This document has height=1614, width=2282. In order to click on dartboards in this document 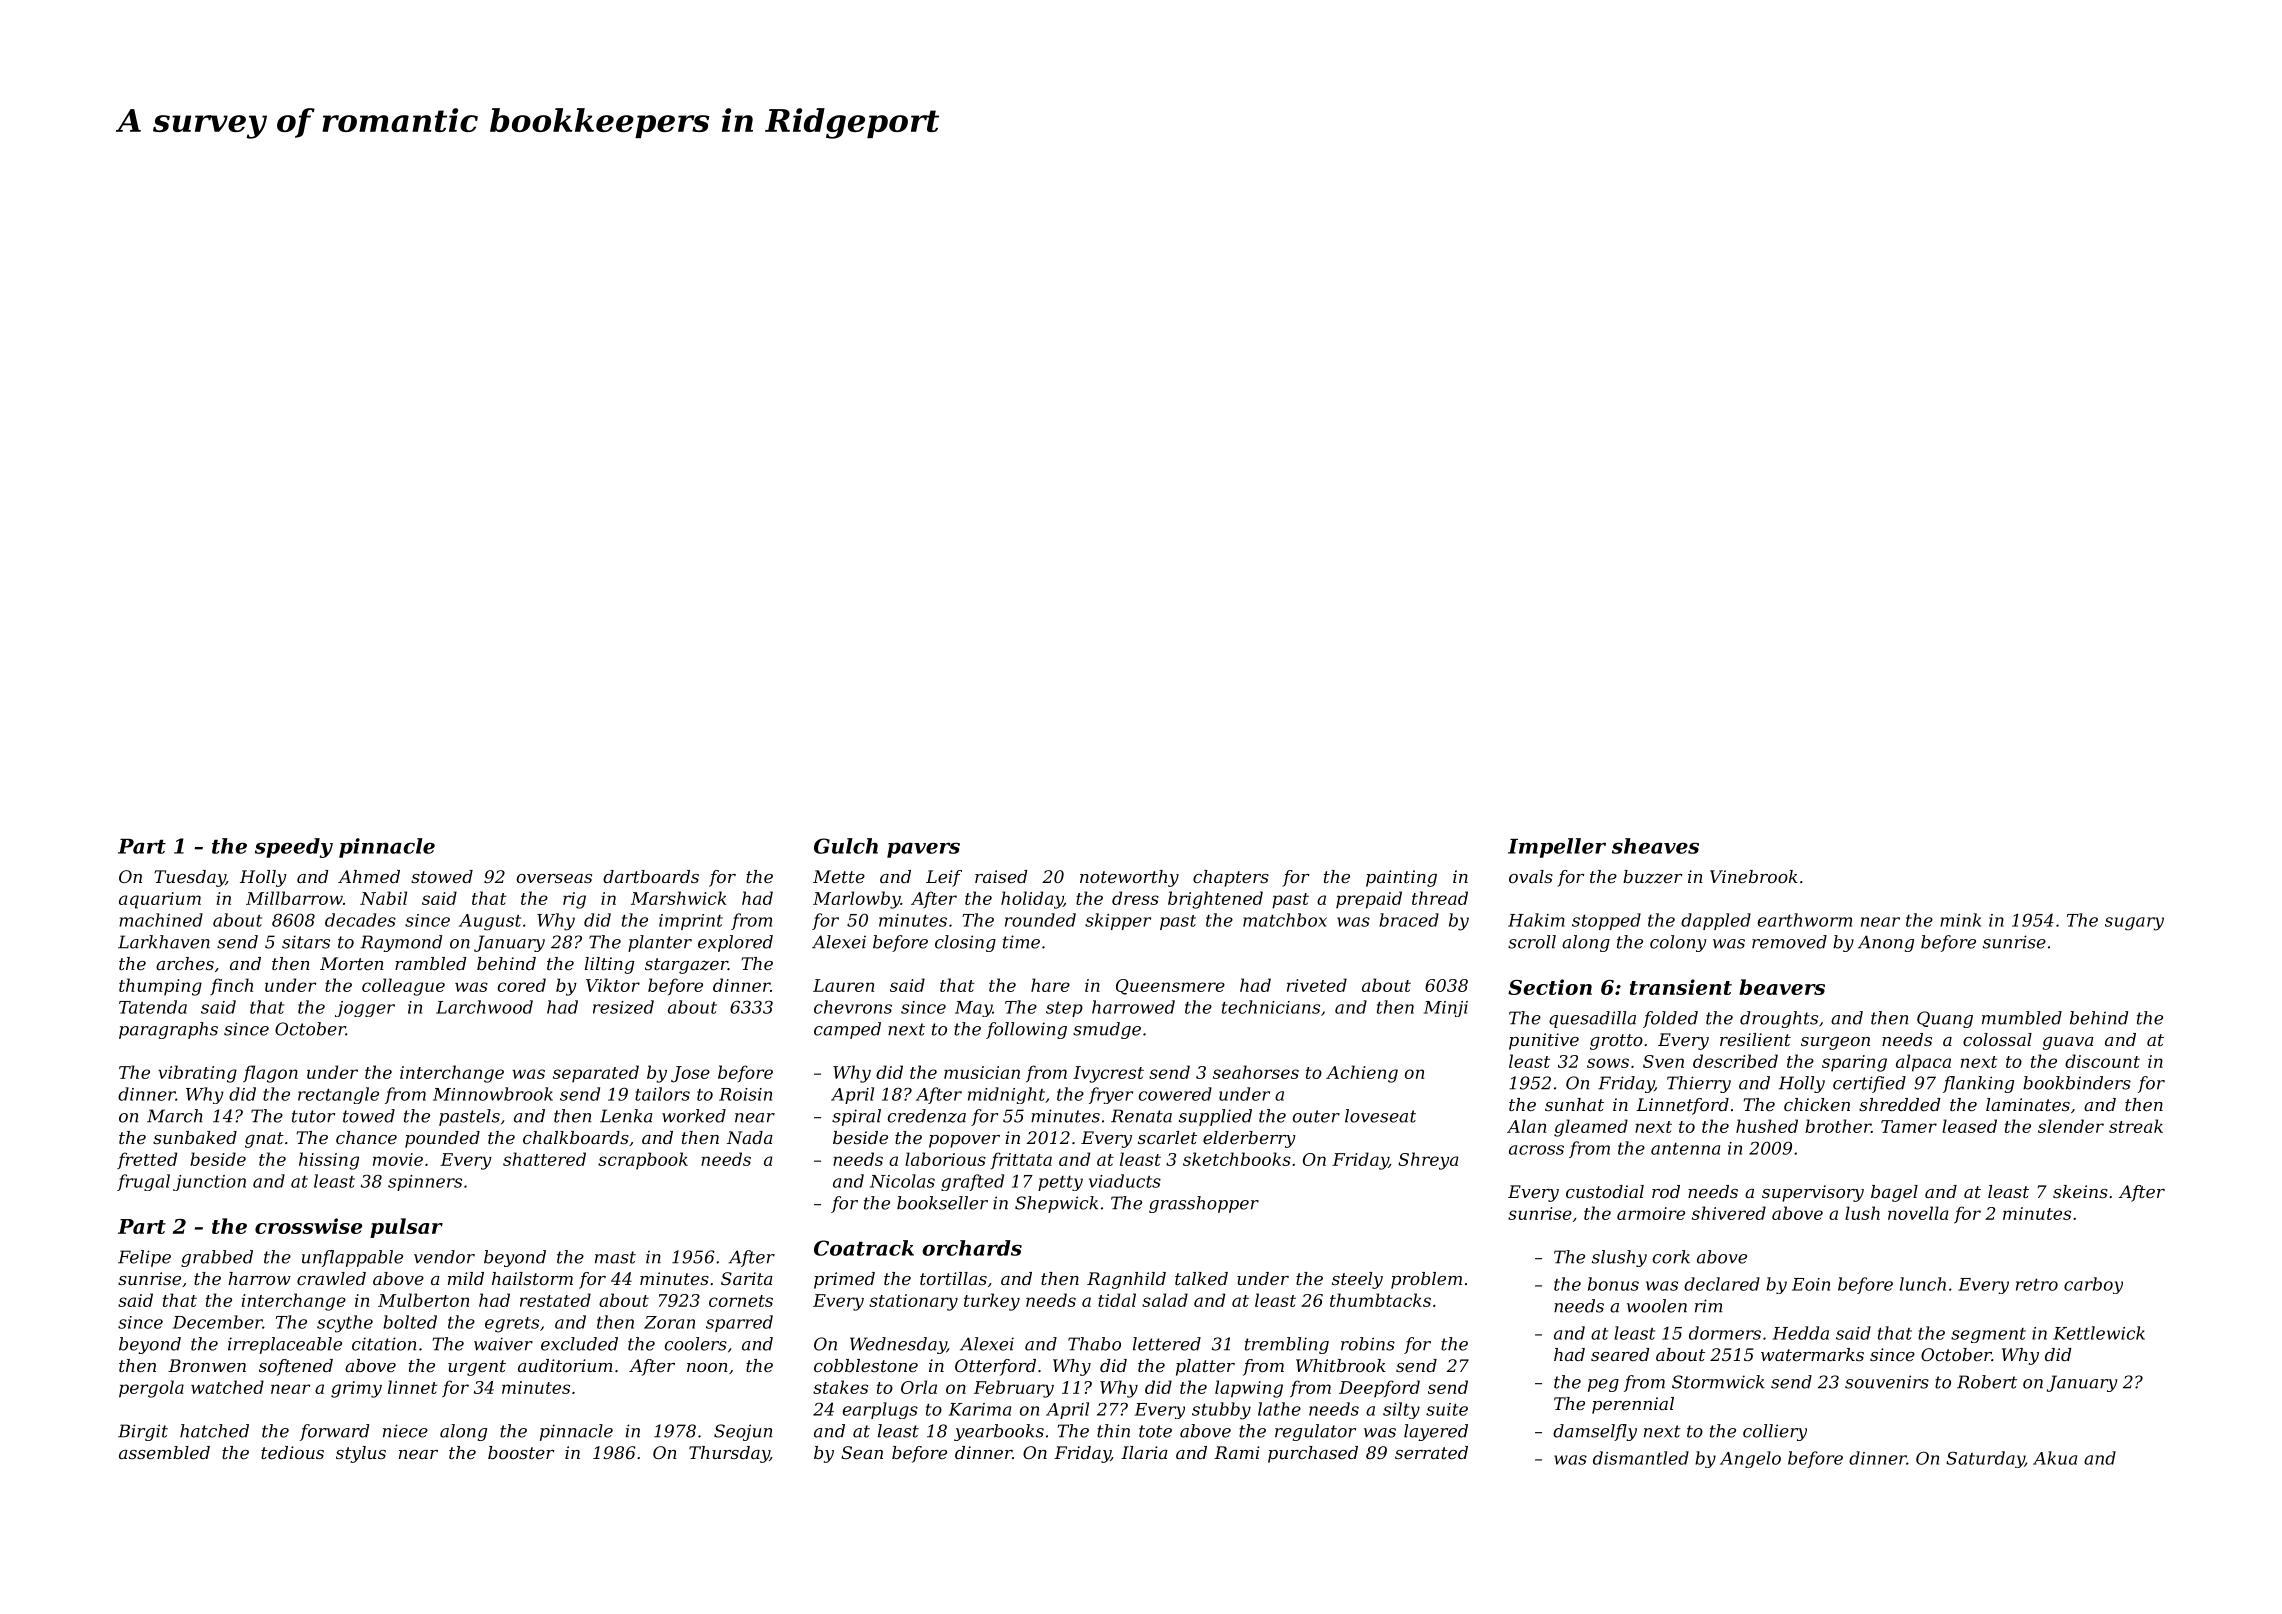, I will do `click(651, 876)`.
